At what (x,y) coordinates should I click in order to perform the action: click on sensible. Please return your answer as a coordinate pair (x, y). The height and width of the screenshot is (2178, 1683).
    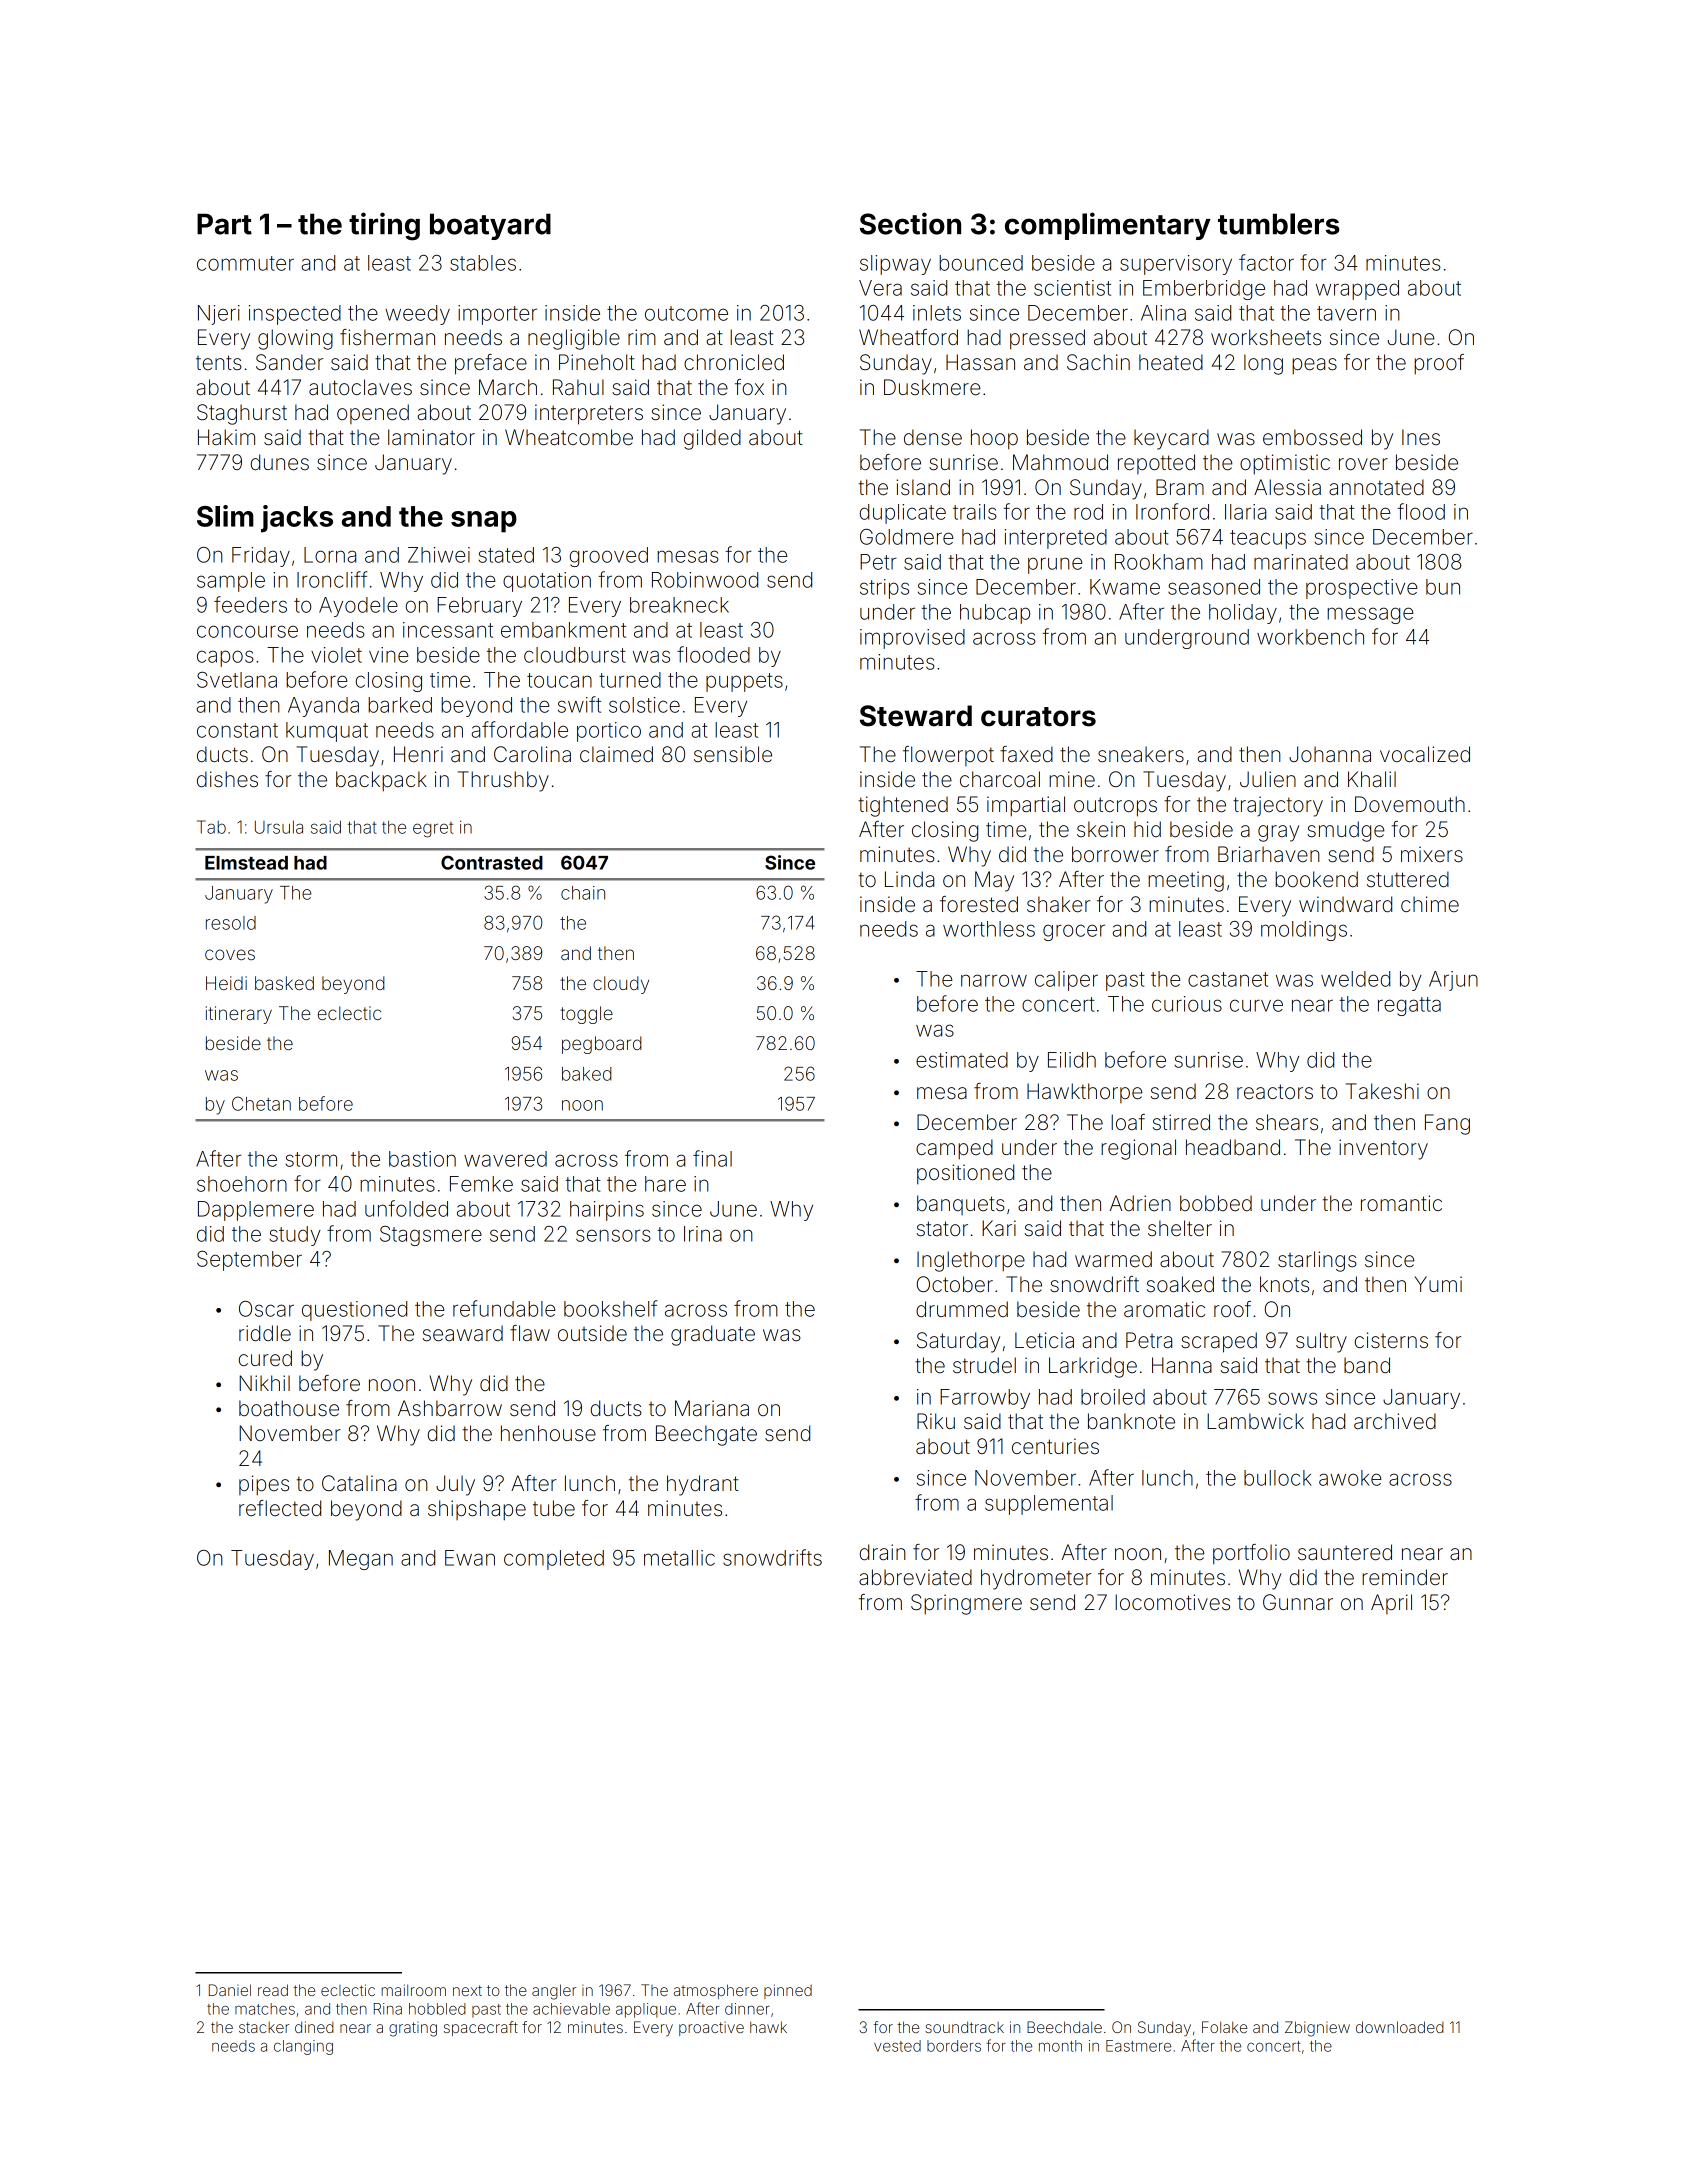
    Looking at the image, I should click on (733, 754).
